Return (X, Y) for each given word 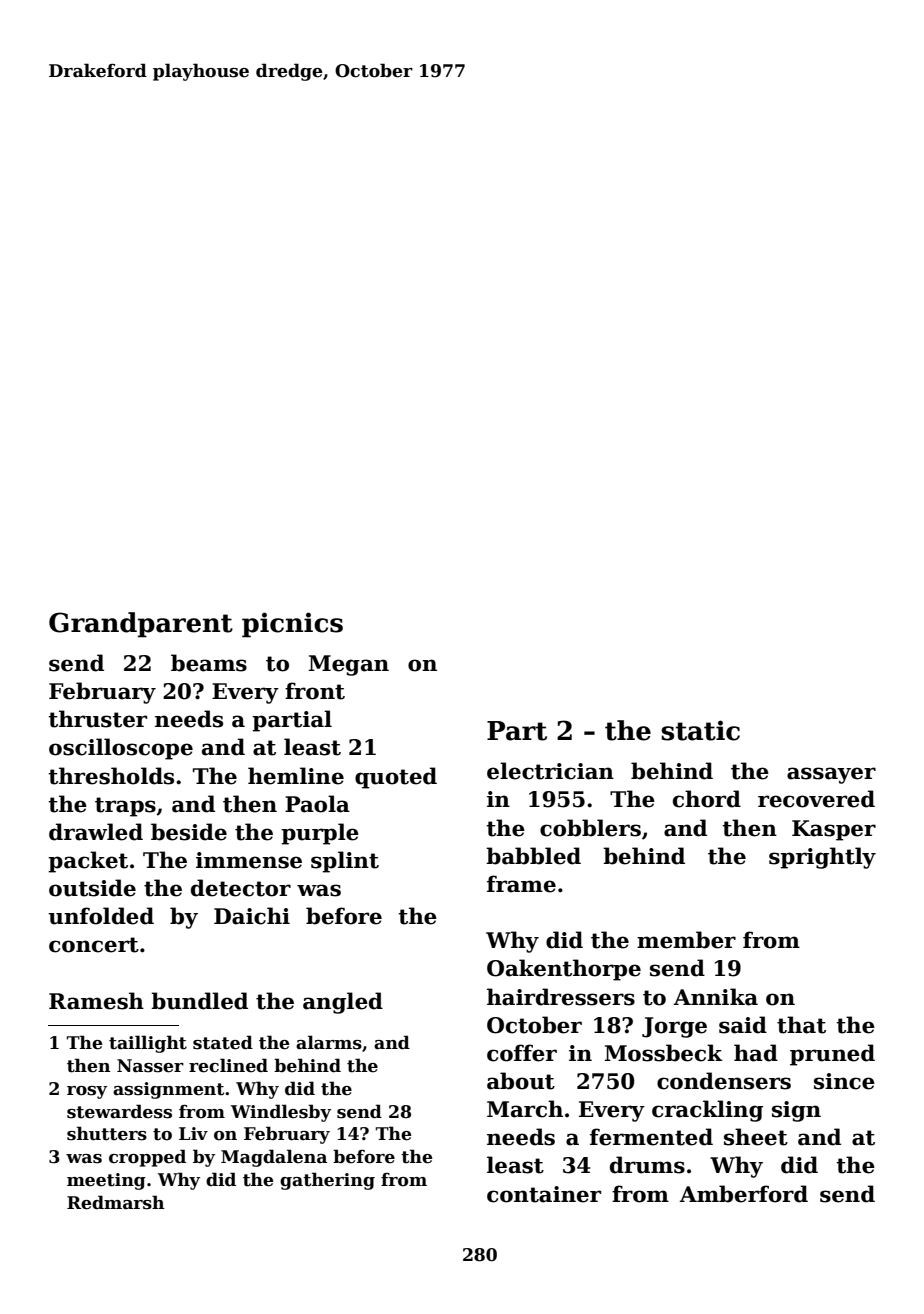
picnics (292, 625)
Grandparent (141, 625)
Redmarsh (116, 1202)
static (700, 730)
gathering (327, 1181)
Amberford (743, 1194)
